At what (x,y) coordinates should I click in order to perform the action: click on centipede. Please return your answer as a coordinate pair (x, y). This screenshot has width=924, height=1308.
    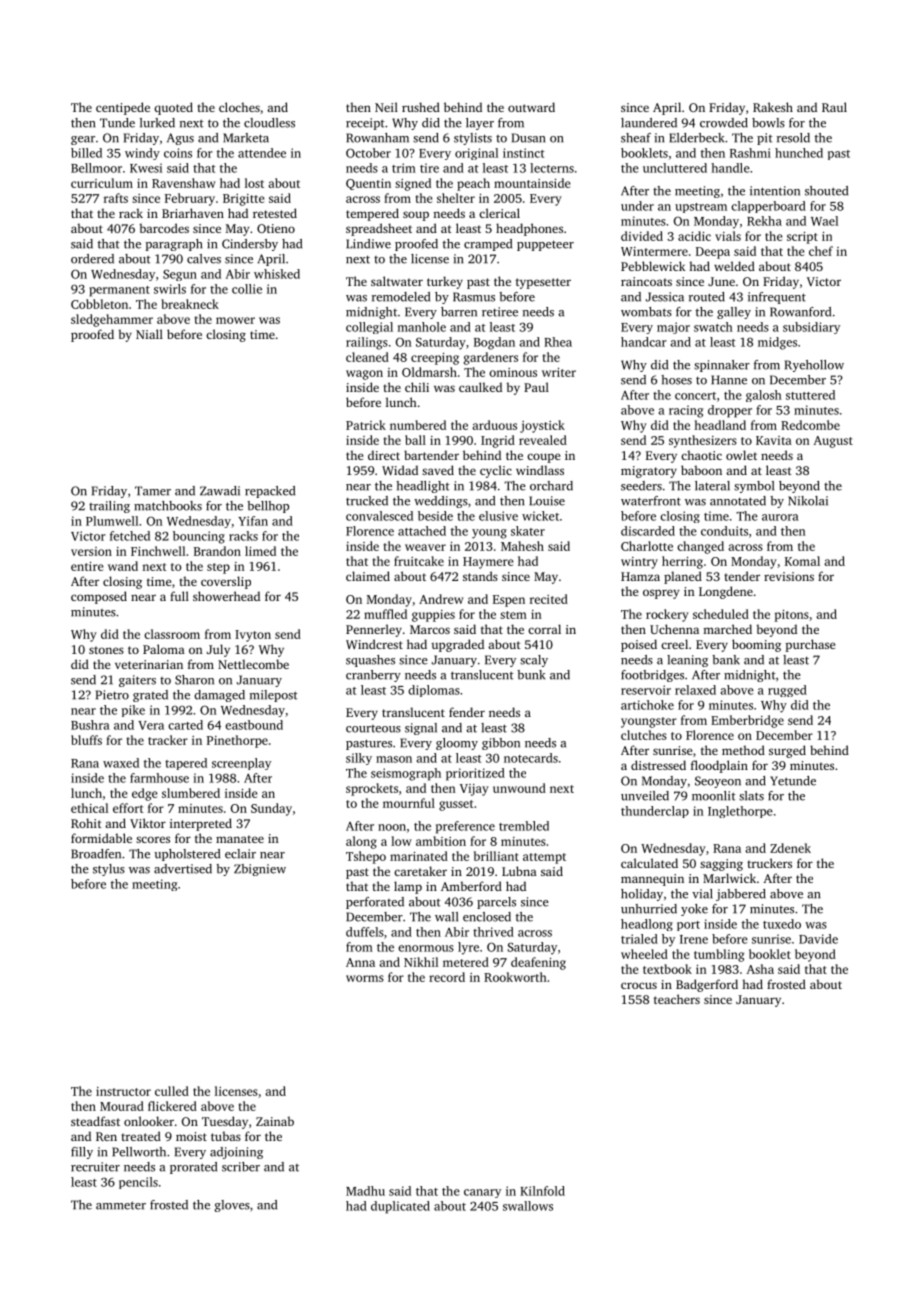
    Looking at the image, I should click on (123, 108).
